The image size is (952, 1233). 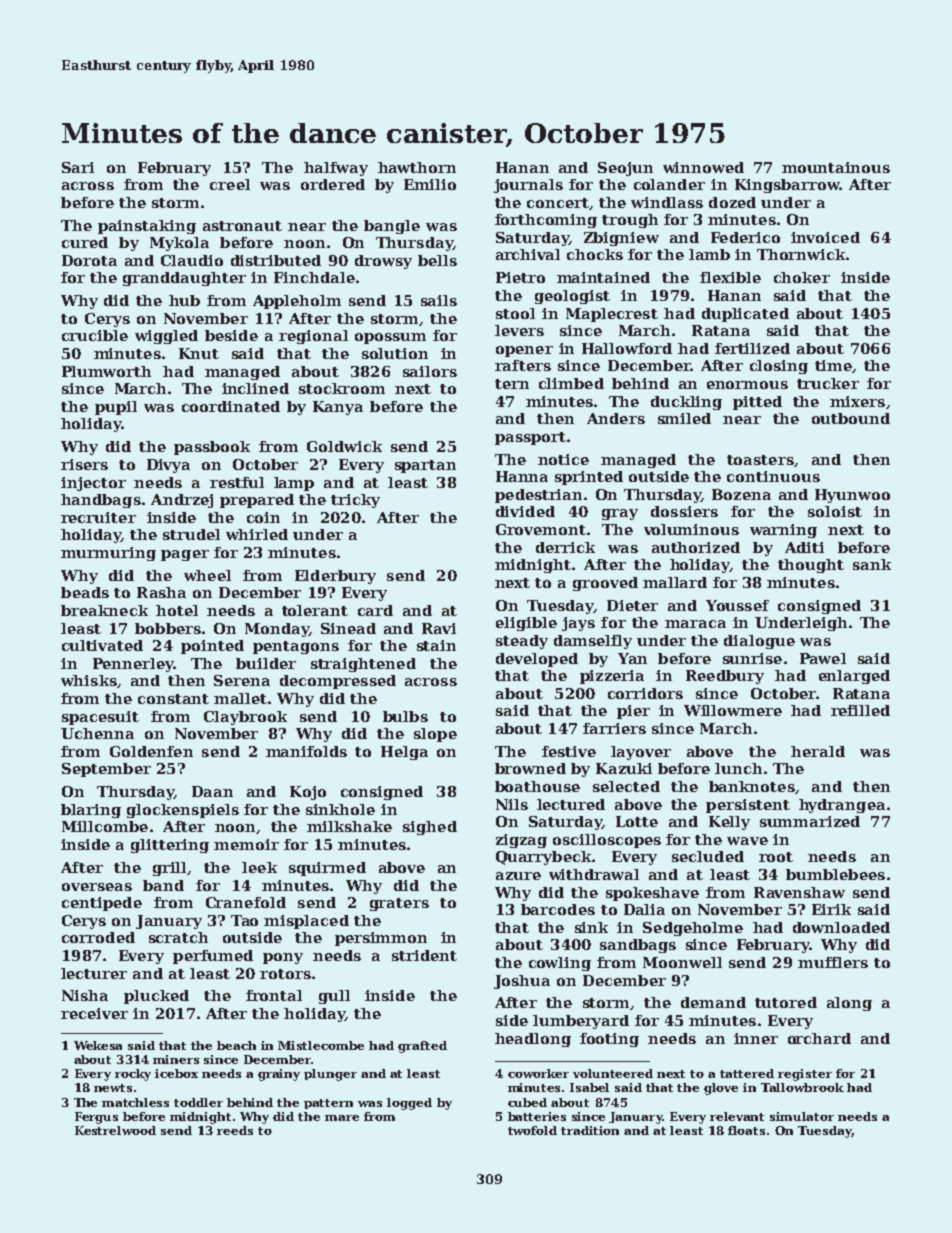 I want to click on lumberyard, so click(x=581, y=1022).
